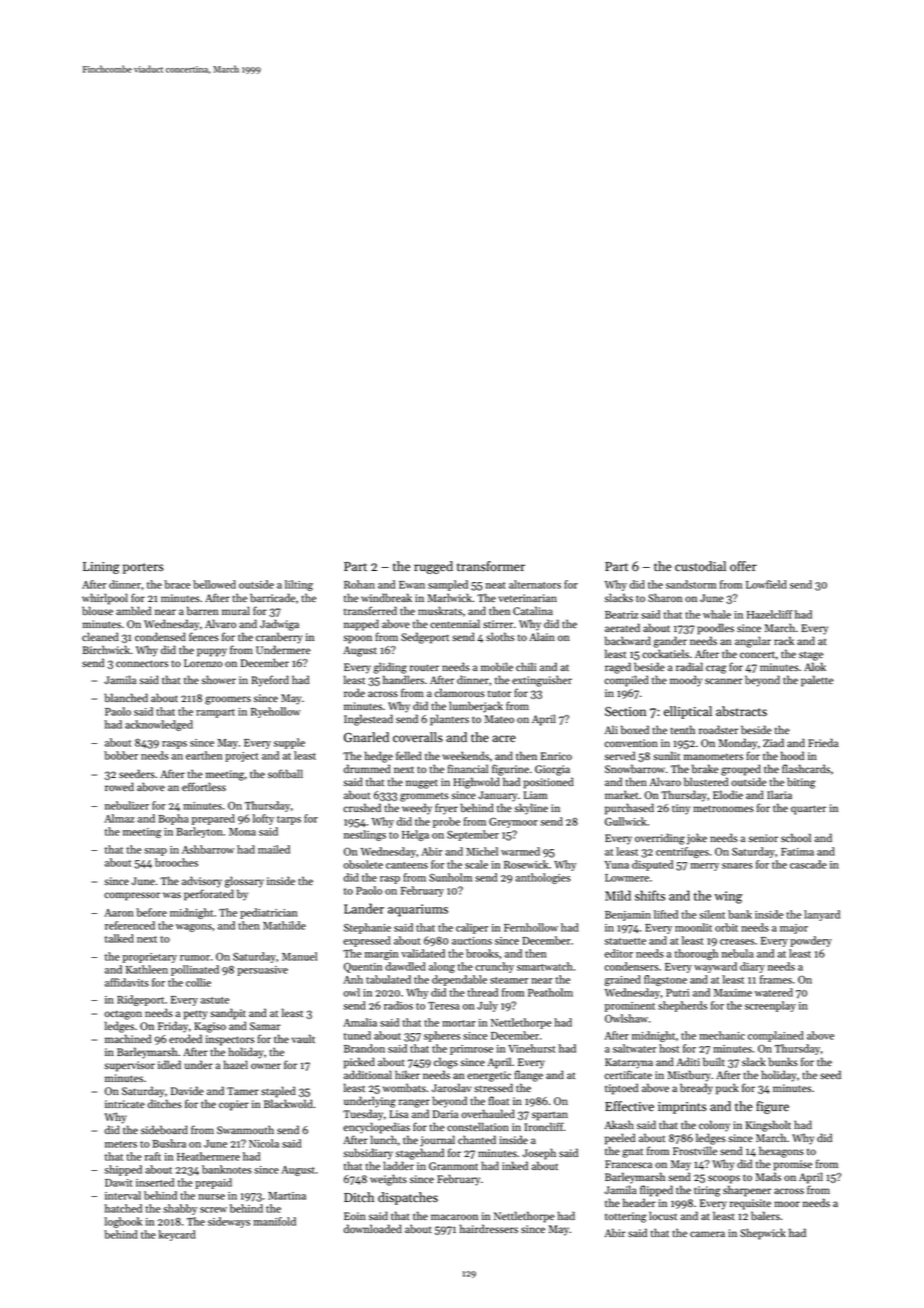  What do you see at coordinates (712, 914) in the screenshot?
I see `silent` at bounding box center [712, 914].
